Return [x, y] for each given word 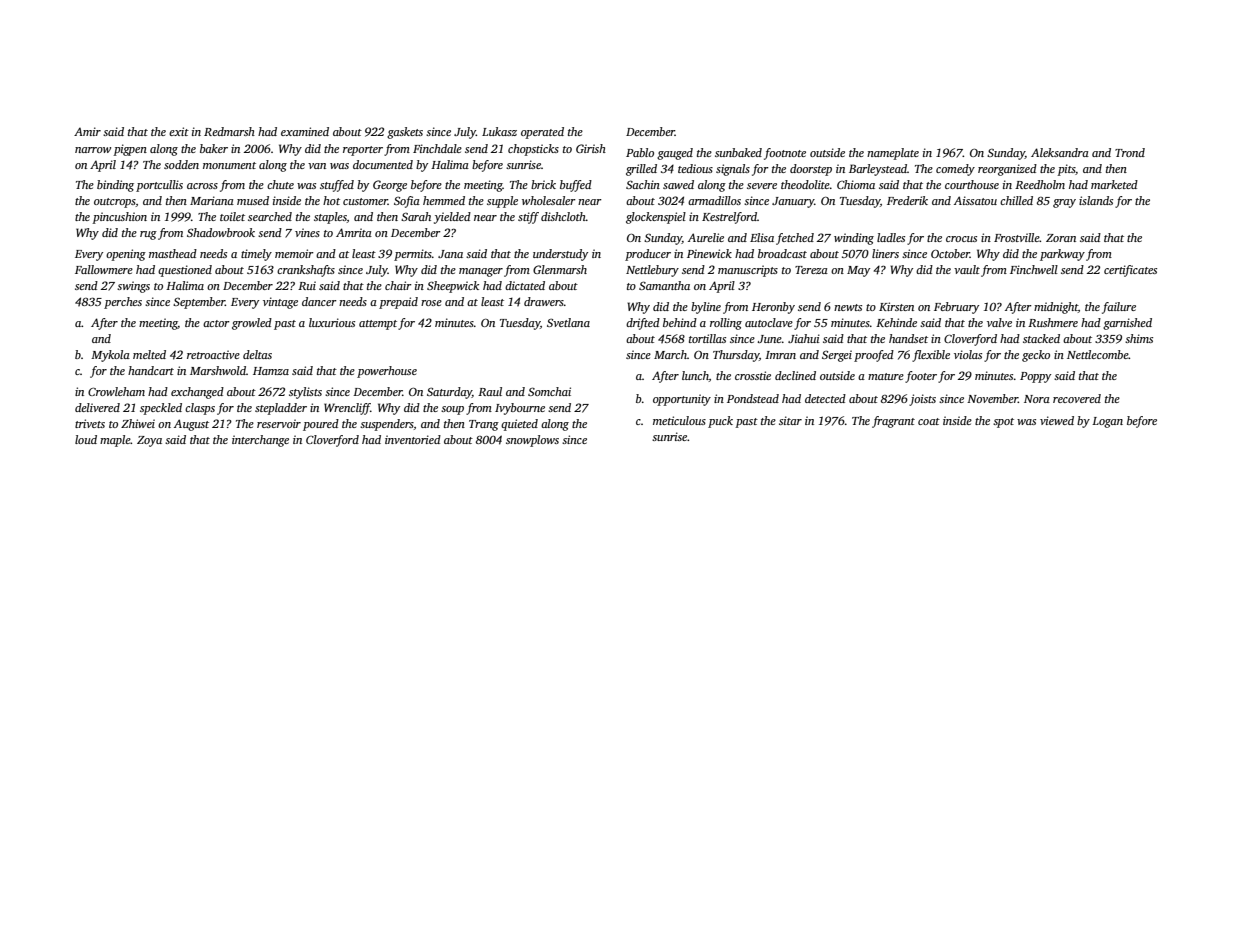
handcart [151, 370]
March [670, 354]
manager [481, 272]
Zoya [149, 441]
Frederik [907, 200]
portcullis [159, 186]
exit [179, 131]
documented [383, 164]
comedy [955, 170]
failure [1119, 308]
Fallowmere [104, 269]
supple [502, 202]
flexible [931, 356]
